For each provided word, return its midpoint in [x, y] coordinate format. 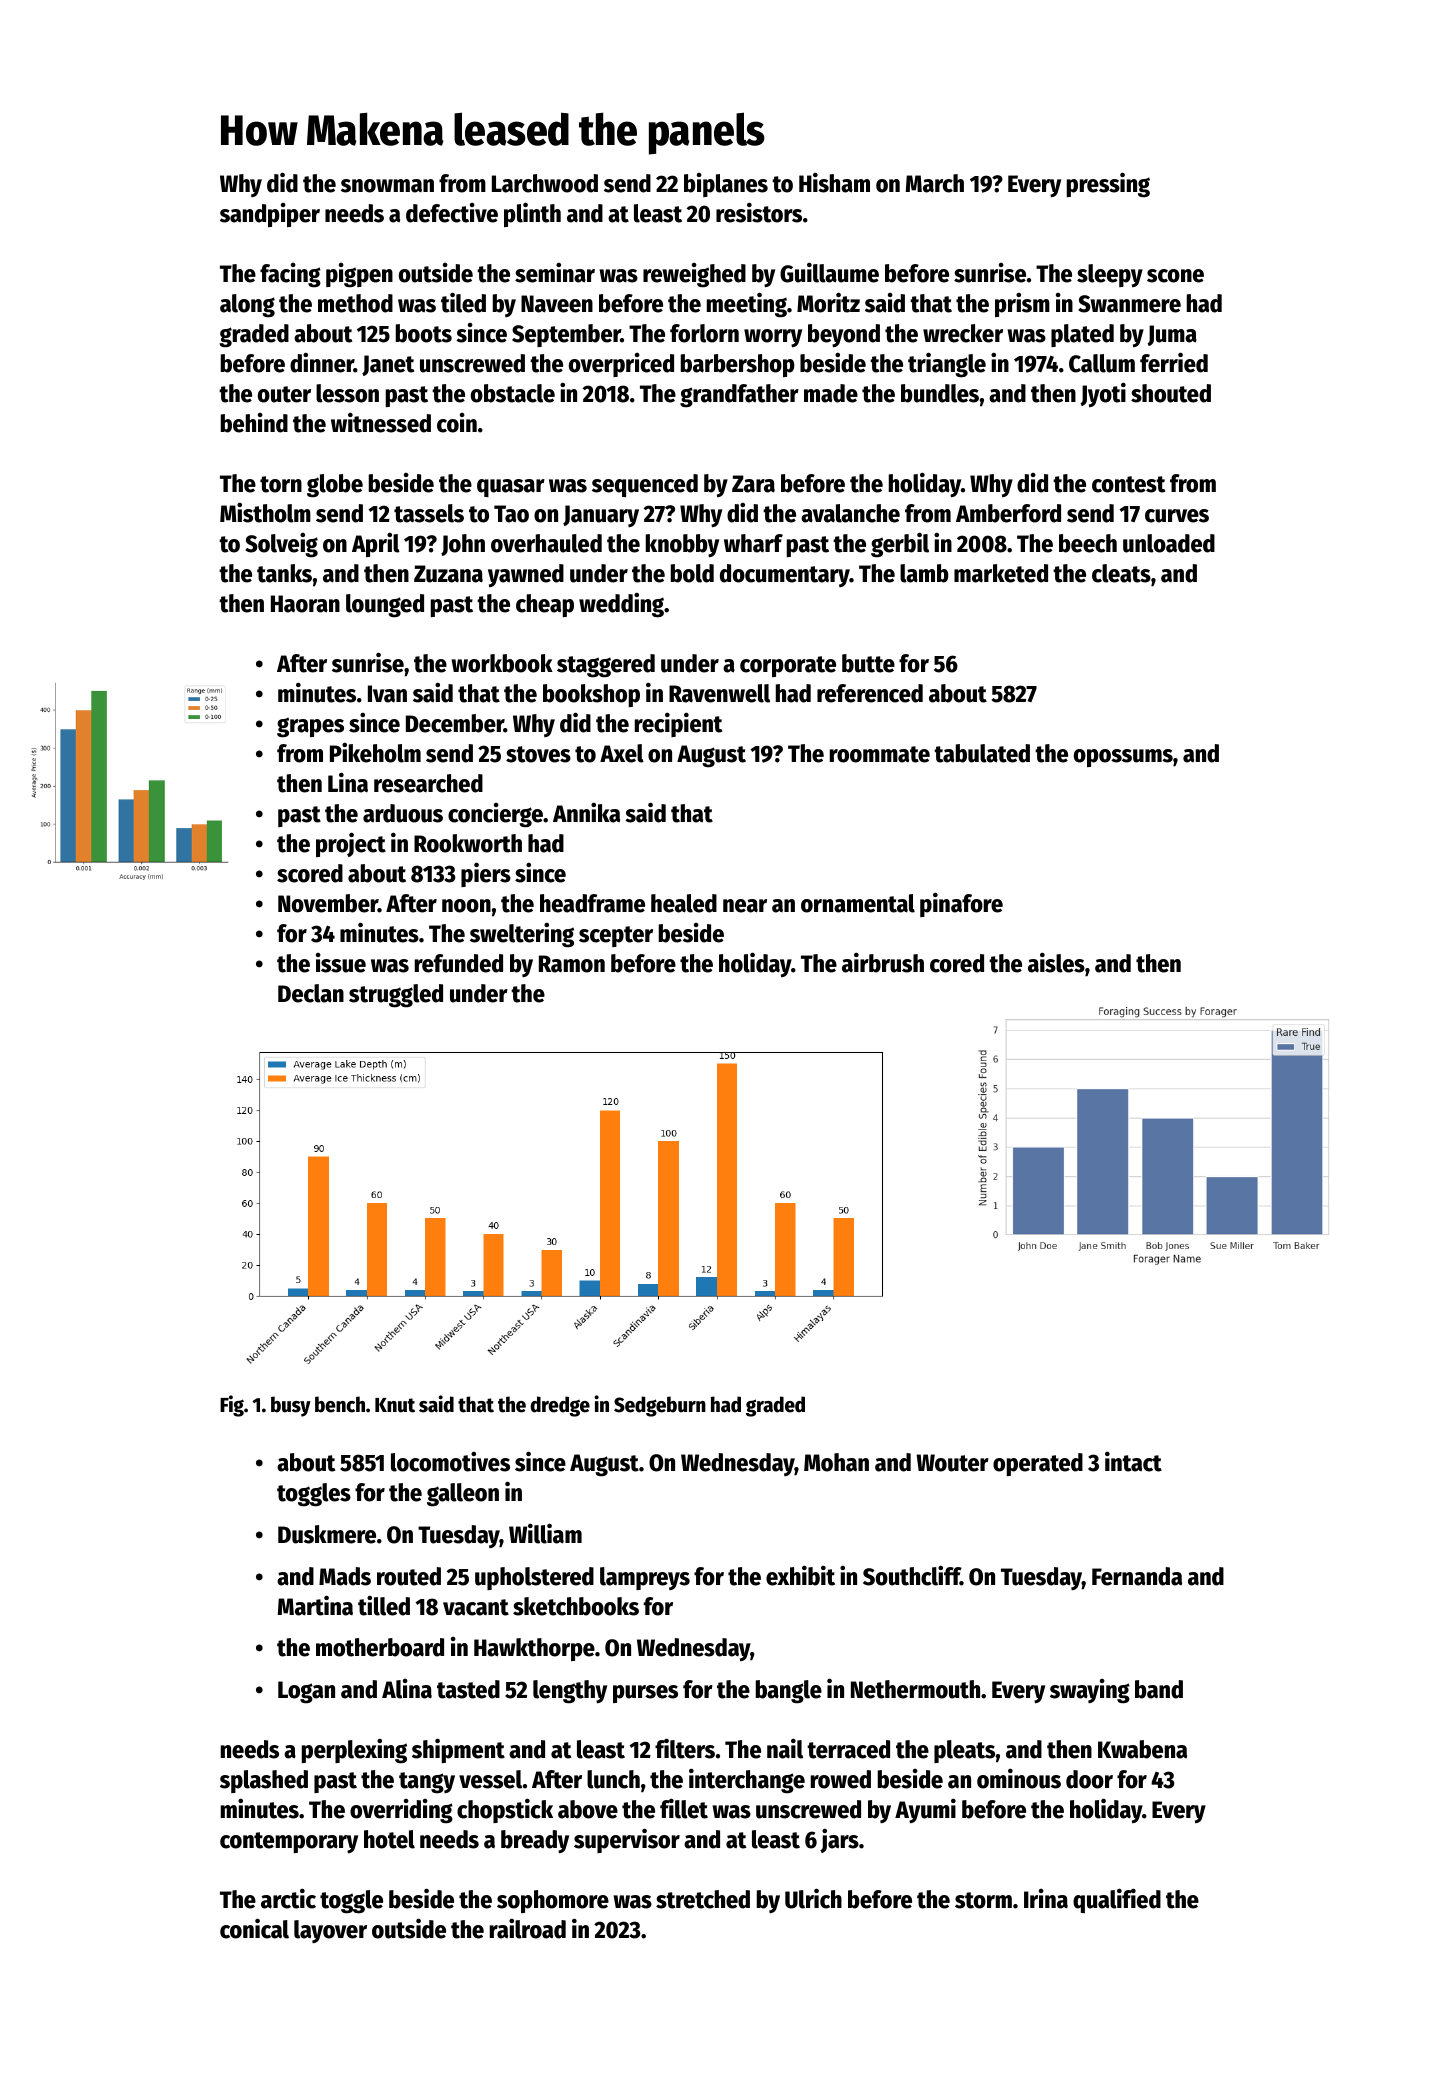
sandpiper [270, 215]
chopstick [505, 1810]
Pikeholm [375, 752]
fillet [684, 1808]
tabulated [982, 753]
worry [773, 338]
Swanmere [1129, 304]
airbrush [883, 962]
